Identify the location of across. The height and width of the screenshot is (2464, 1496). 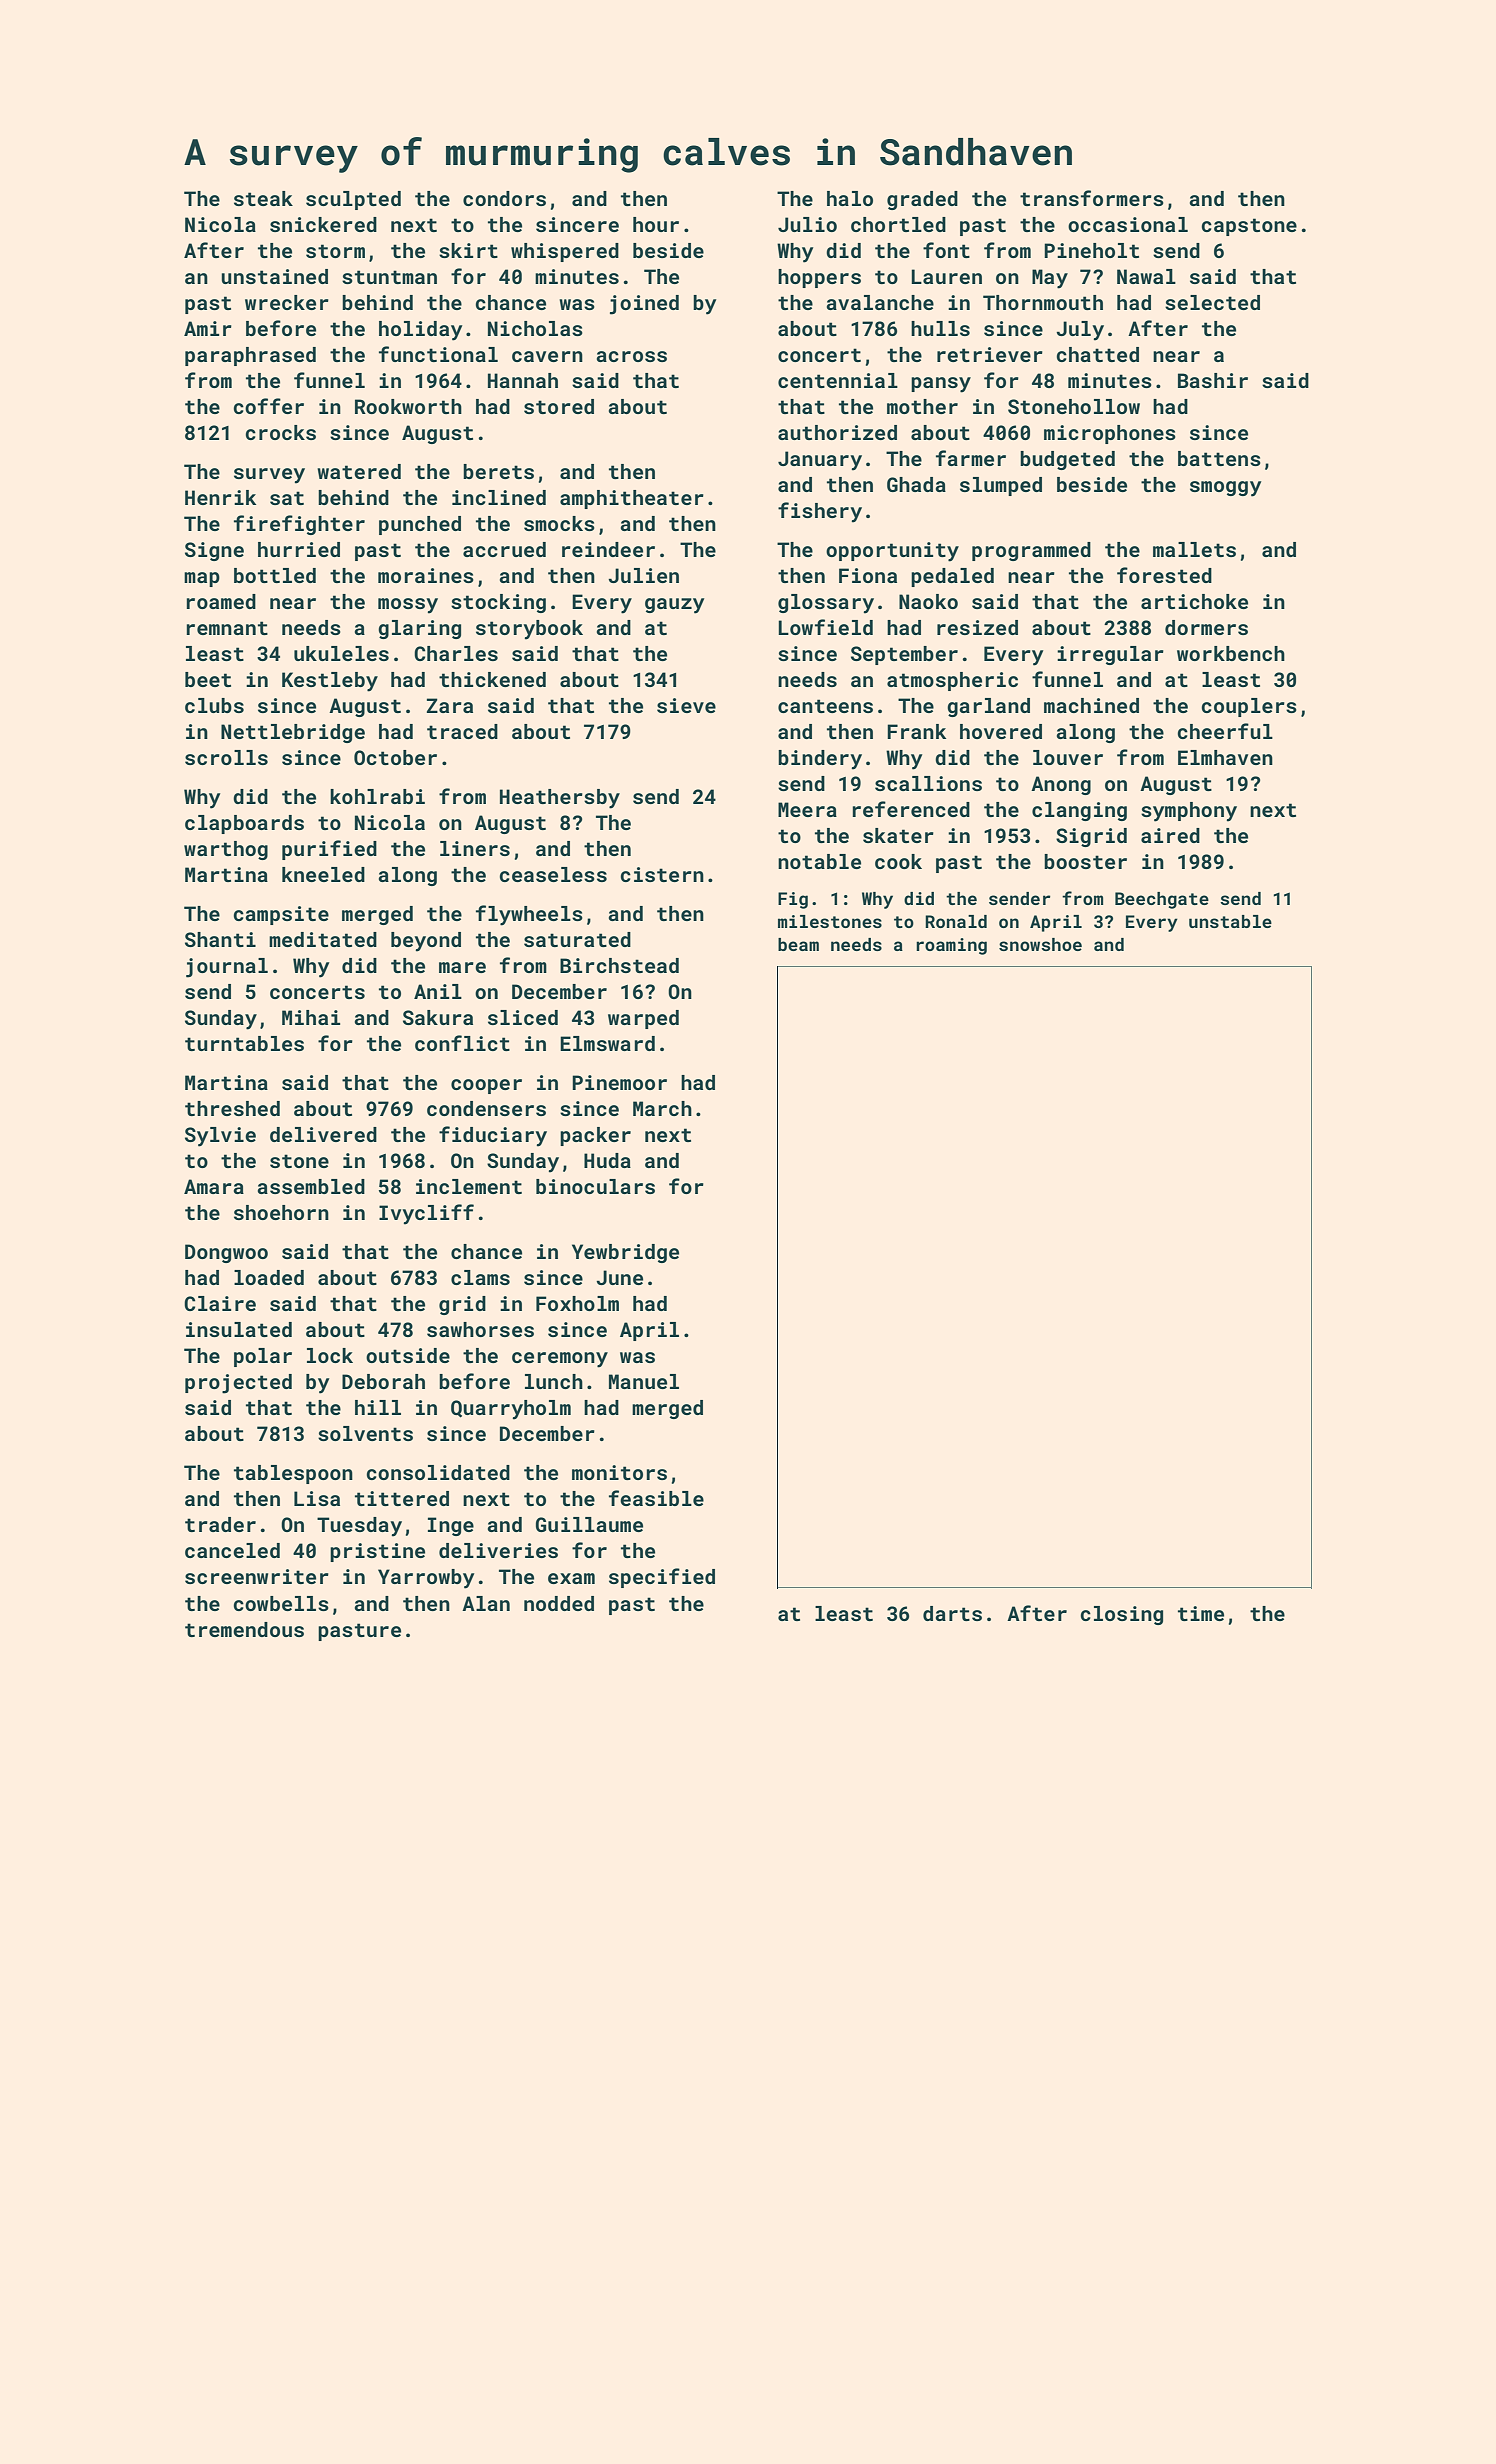
(631, 356).
